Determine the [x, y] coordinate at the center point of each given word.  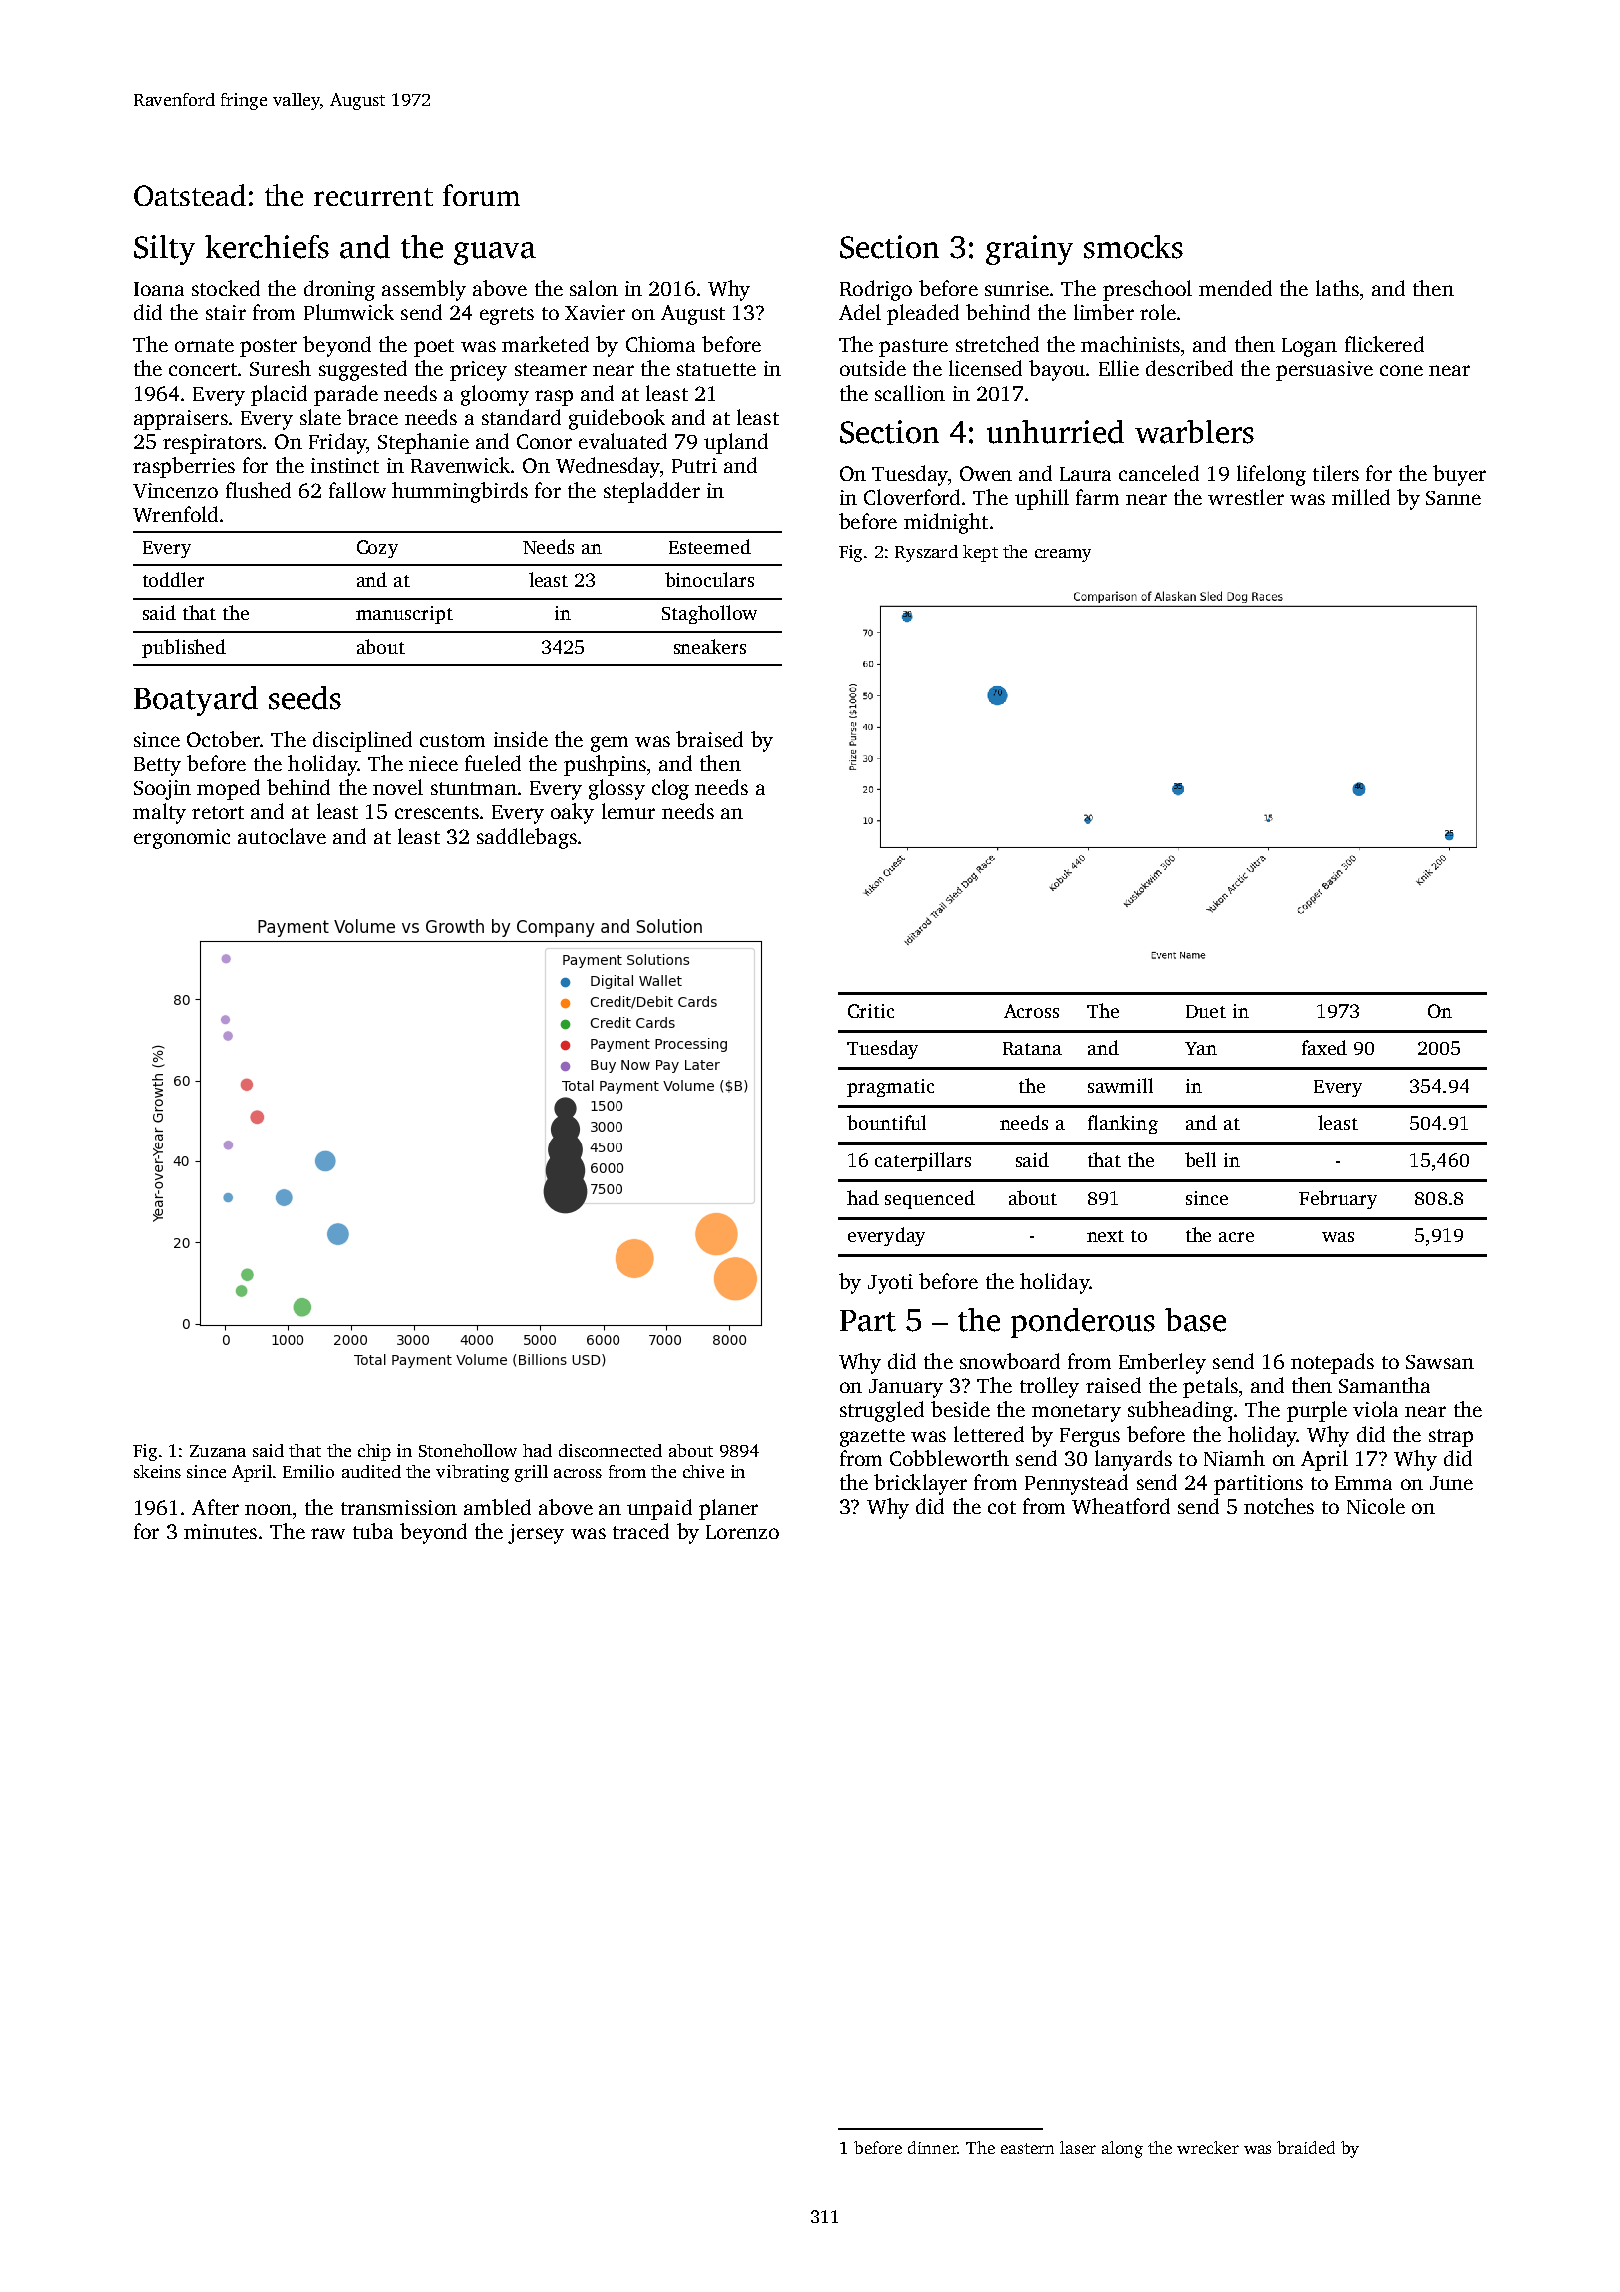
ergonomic [182, 839]
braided [1306, 2147]
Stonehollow [468, 1450]
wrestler [1246, 497]
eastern [1027, 2148]
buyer [1459, 475]
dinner [932, 2147]
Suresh [280, 368]
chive [703, 1471]
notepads [1332, 1363]
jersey [536, 1534]
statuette [716, 369]
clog [670, 789]
